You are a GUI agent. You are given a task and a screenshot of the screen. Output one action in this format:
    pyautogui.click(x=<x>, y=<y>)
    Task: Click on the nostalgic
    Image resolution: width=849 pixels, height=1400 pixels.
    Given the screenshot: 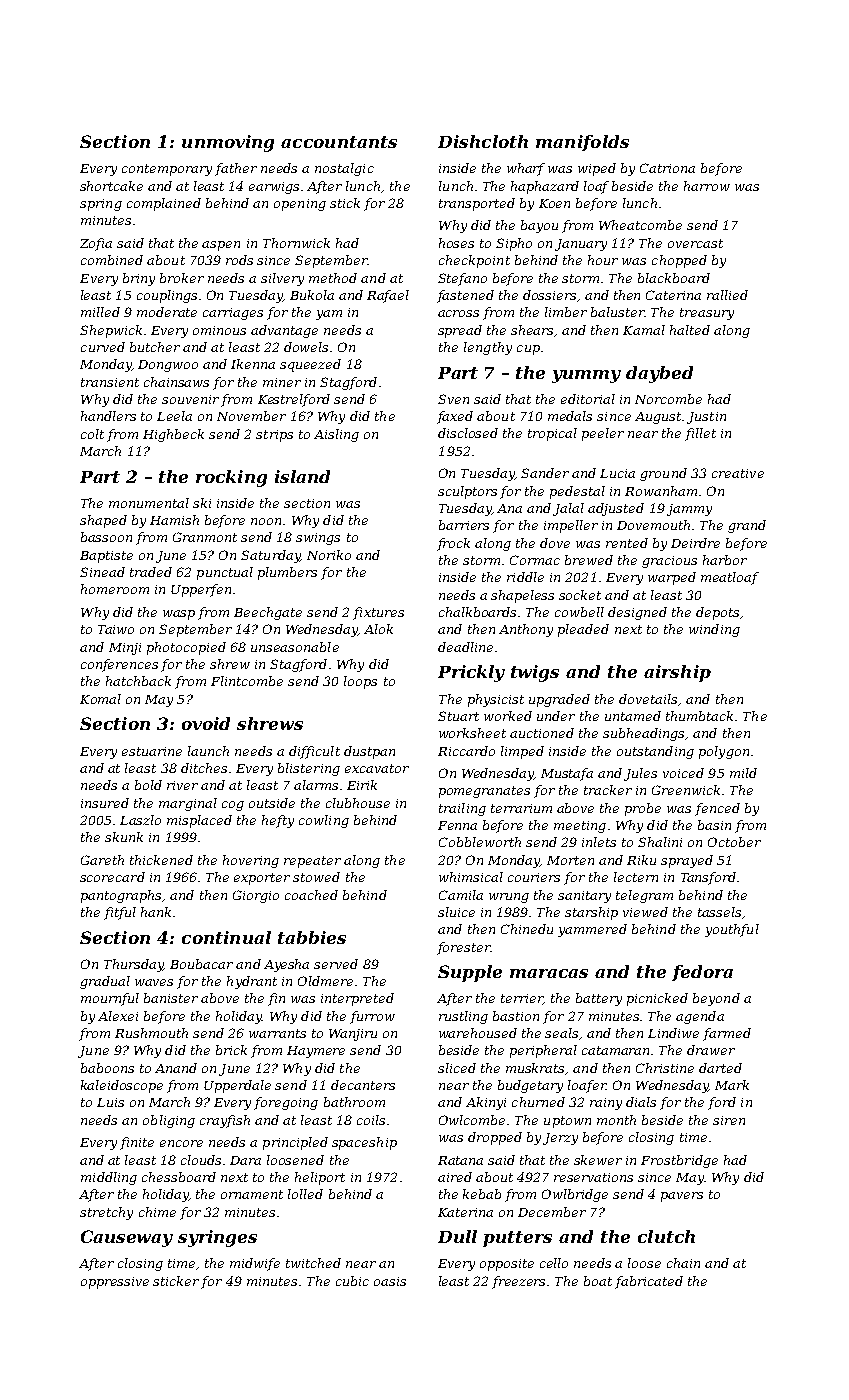 What is the action you would take?
    pyautogui.click(x=344, y=169)
